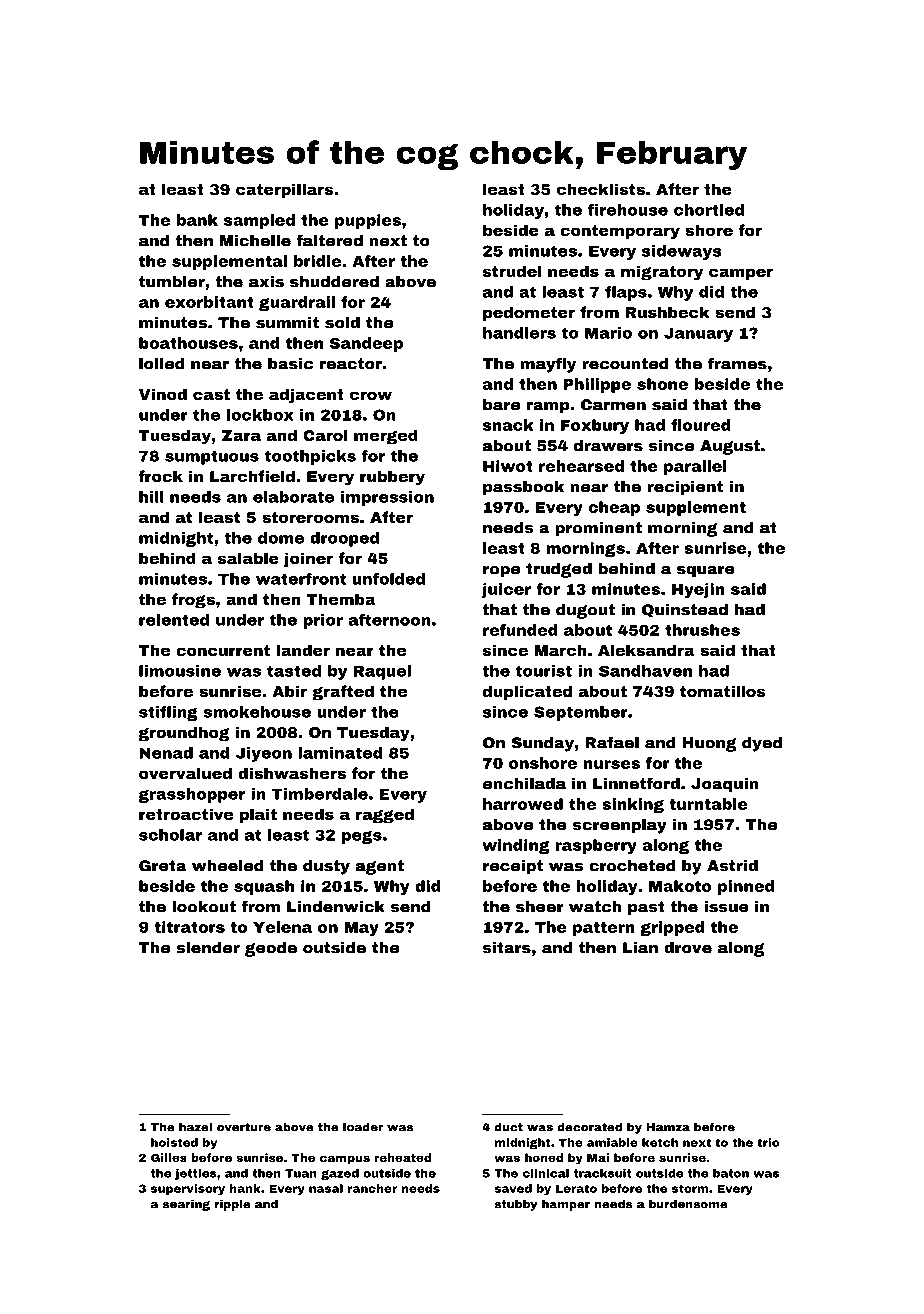  What do you see at coordinates (645, 671) in the screenshot?
I see `Sandhaven` at bounding box center [645, 671].
